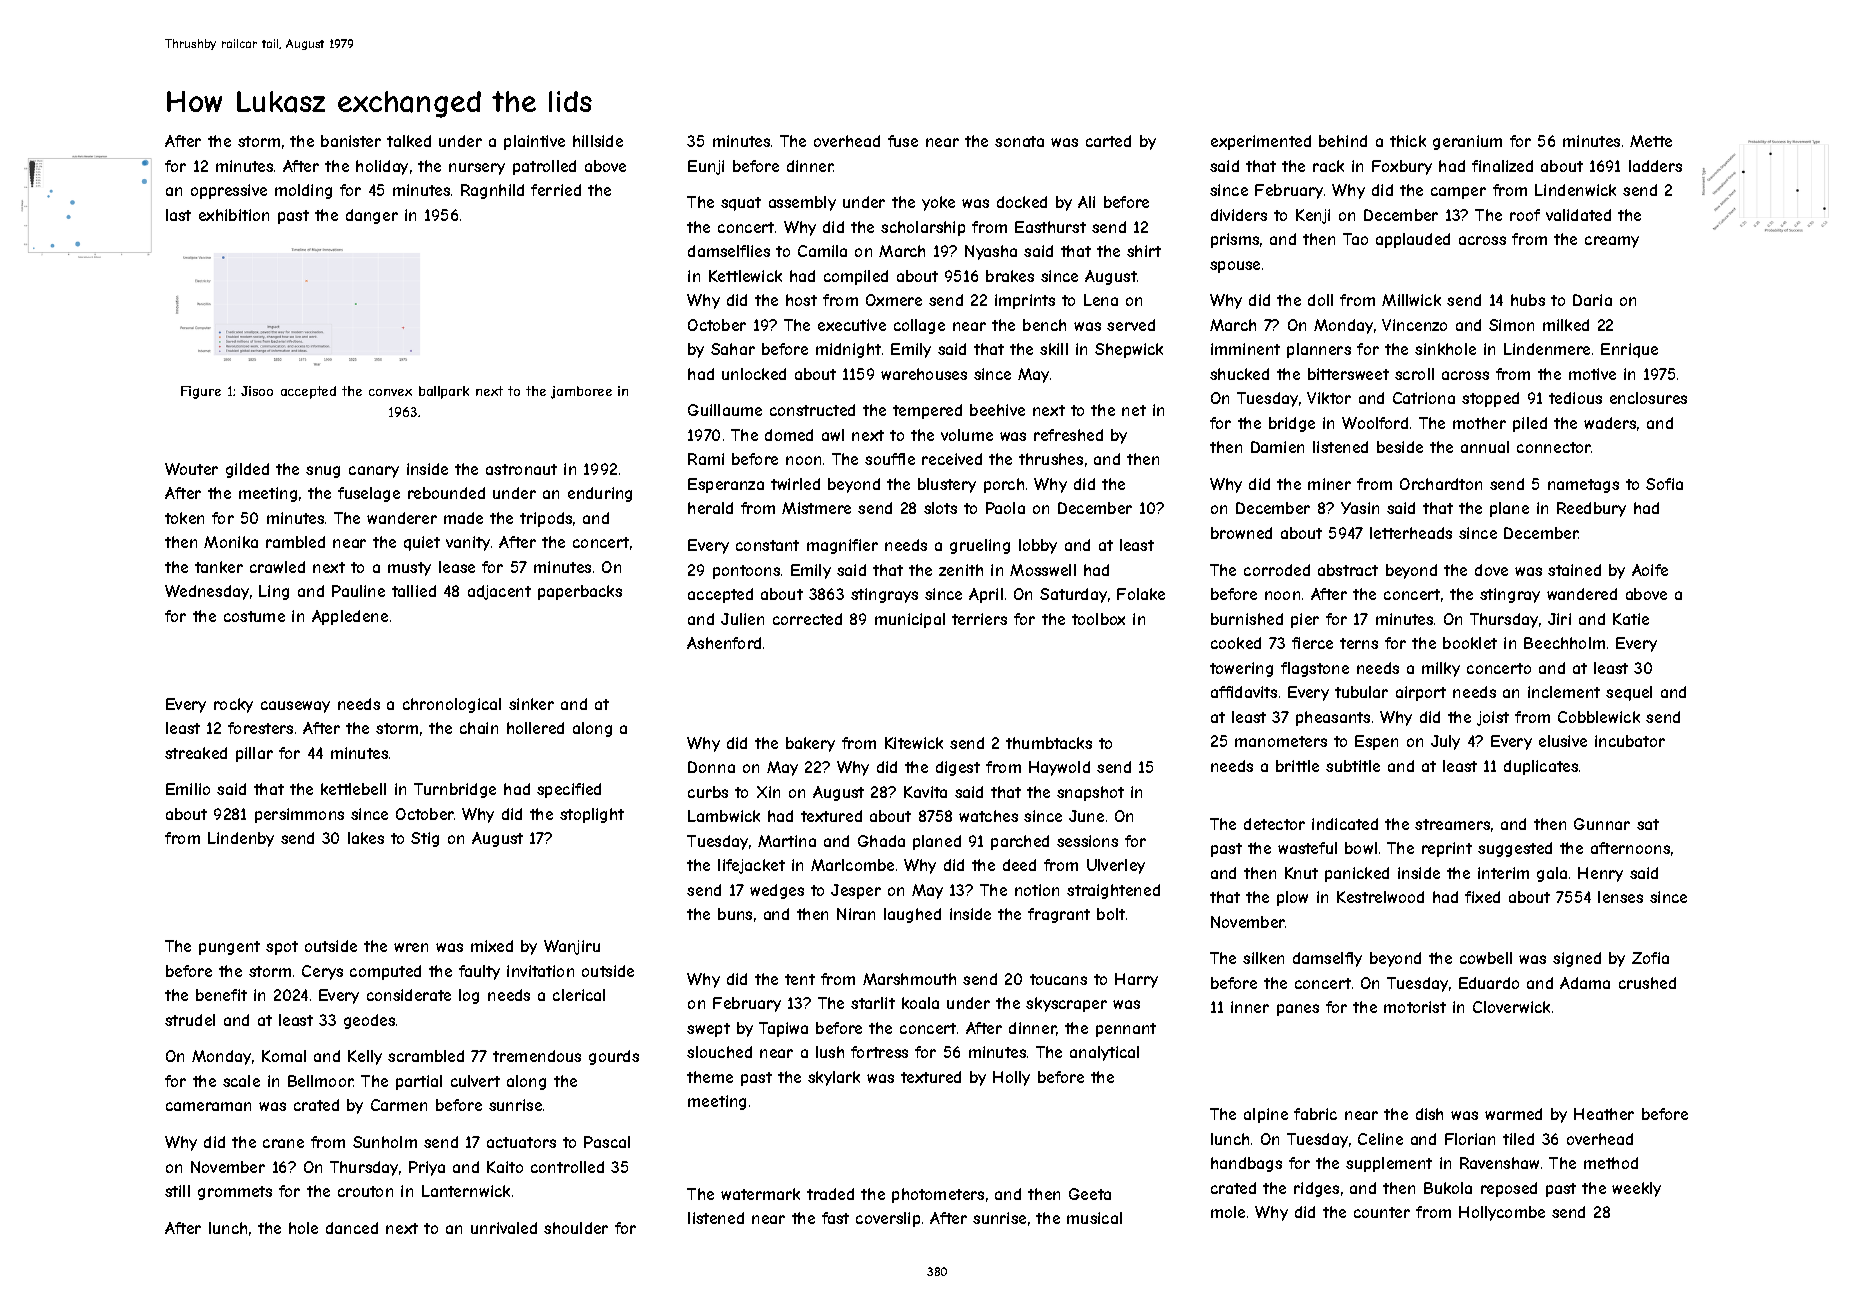 The height and width of the screenshot is (1311, 1855). I want to click on still, so click(177, 1191).
